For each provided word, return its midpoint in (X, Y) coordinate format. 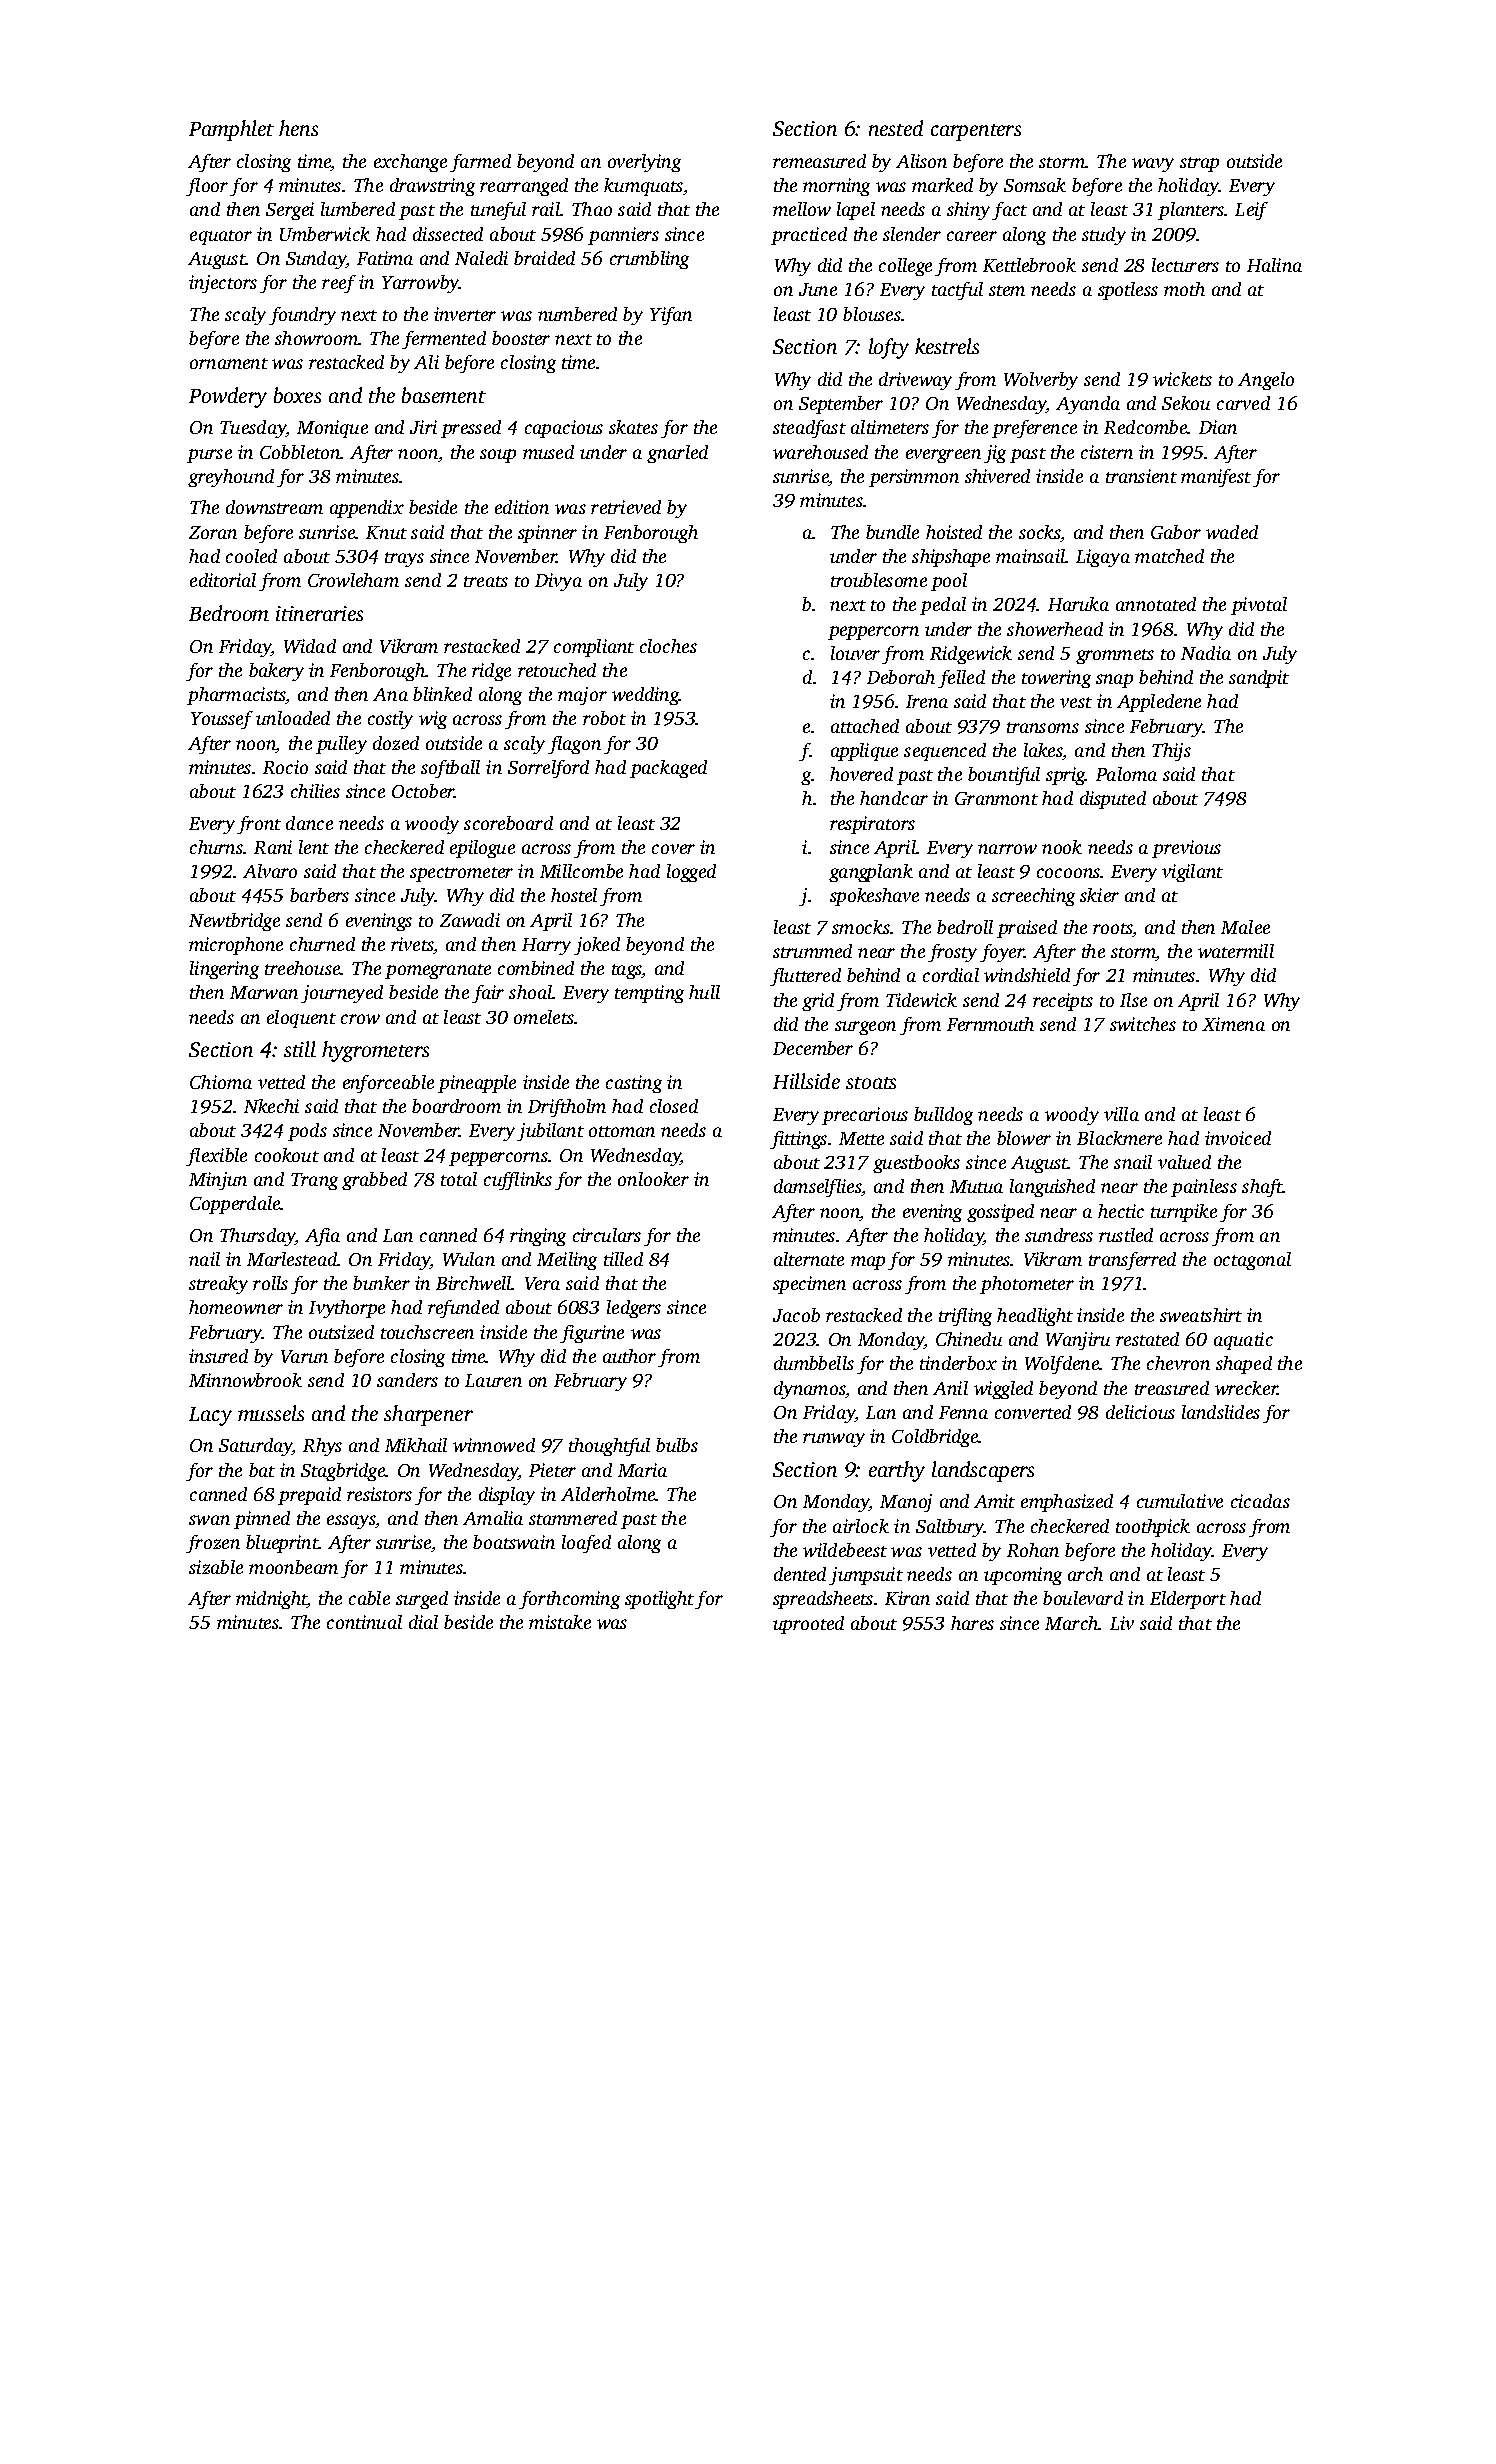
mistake (560, 1622)
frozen (213, 1544)
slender (912, 234)
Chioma (221, 1082)
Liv (1122, 1623)
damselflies (818, 1188)
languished (1052, 1188)
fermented (444, 340)
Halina (1274, 265)
